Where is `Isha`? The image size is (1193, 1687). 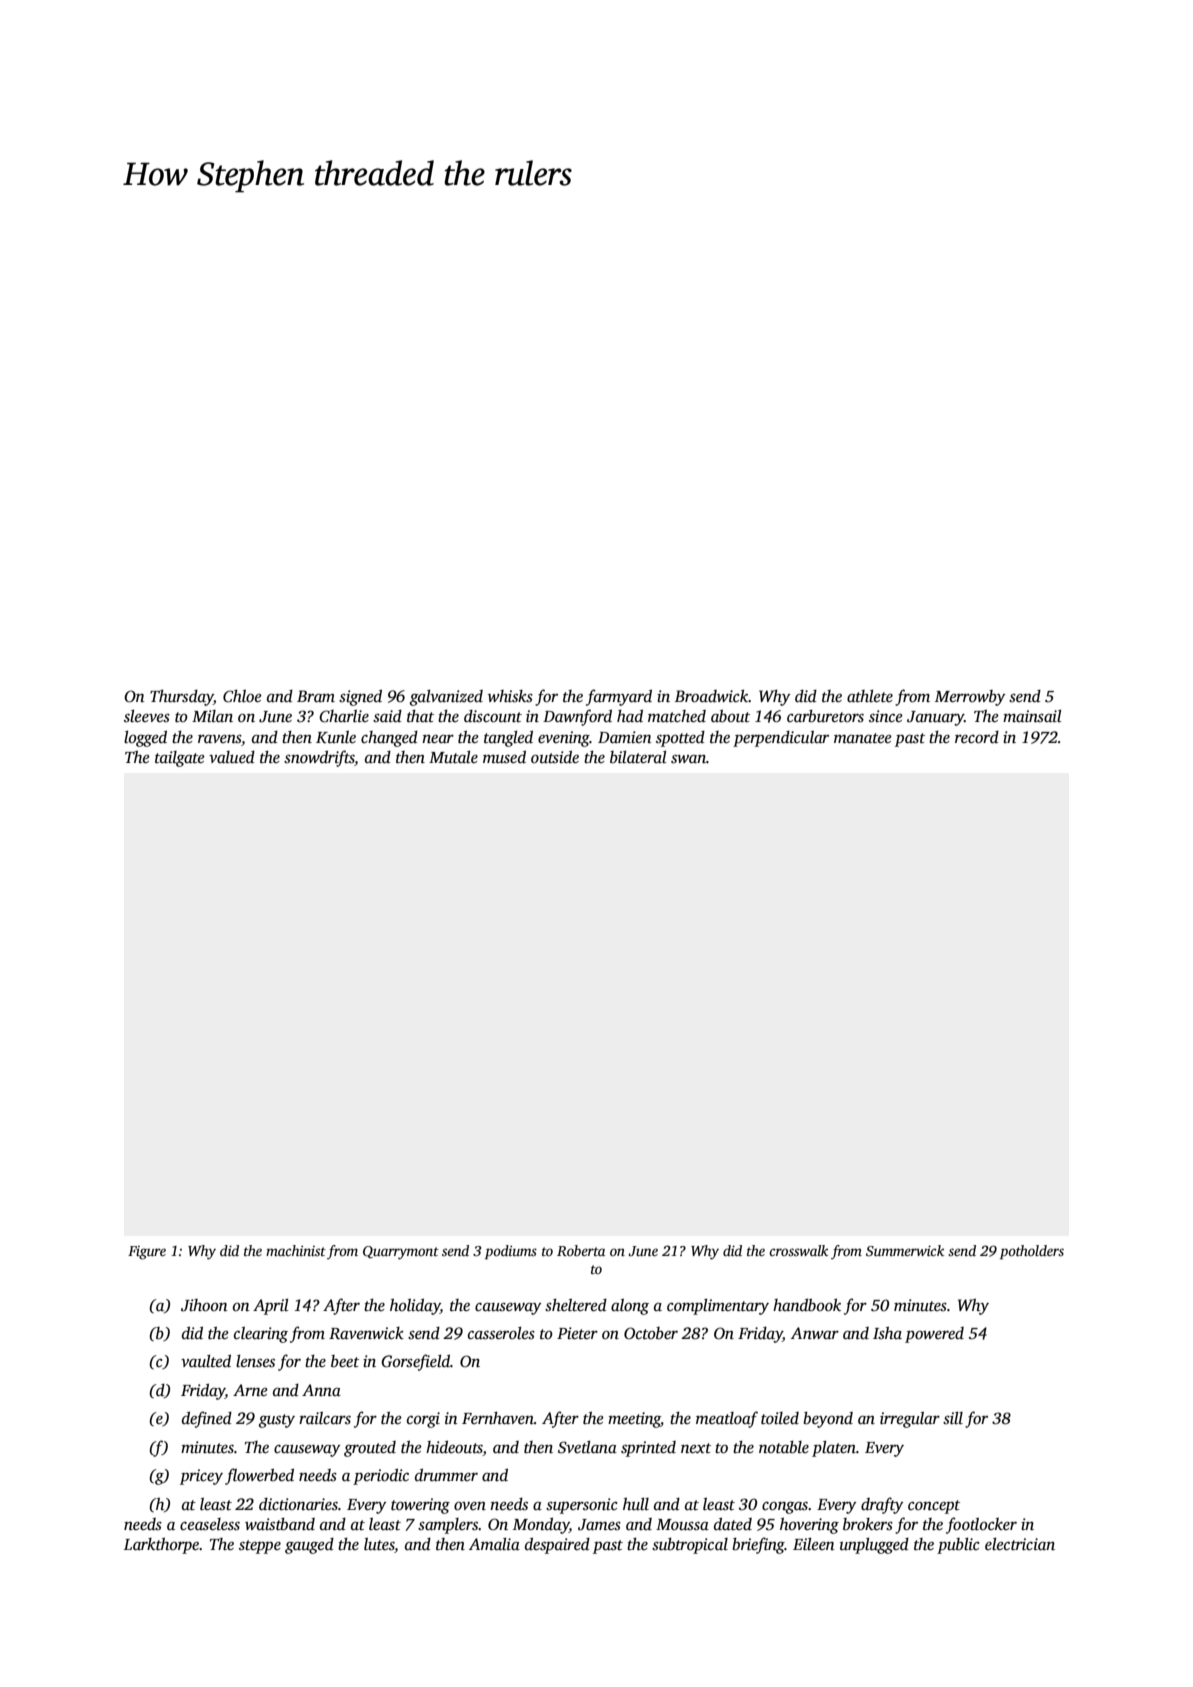 Isha is located at coordinates (887, 1333).
